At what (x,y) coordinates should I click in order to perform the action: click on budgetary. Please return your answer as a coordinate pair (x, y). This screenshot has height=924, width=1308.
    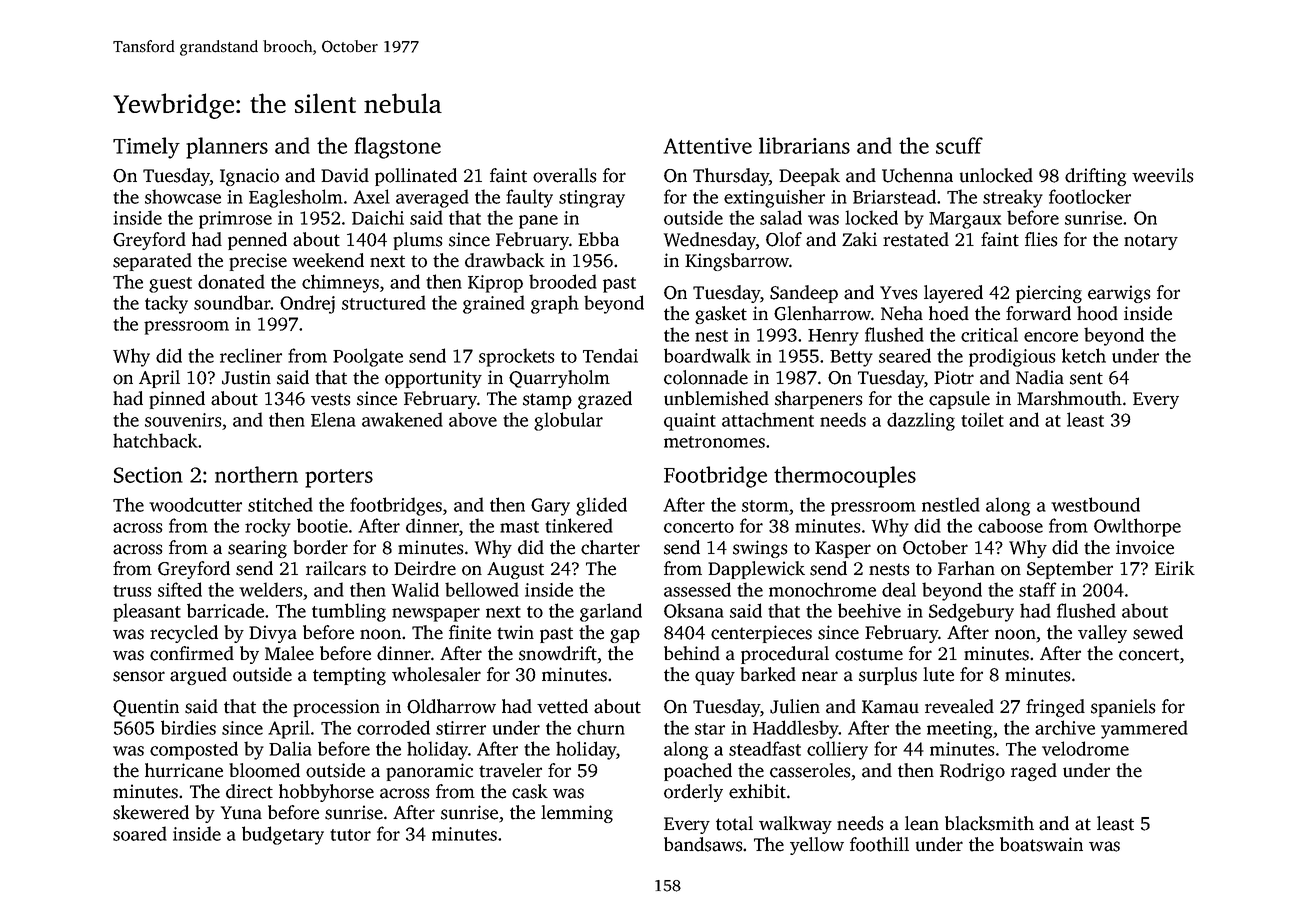
    Looking at the image, I should click on (283, 835).
